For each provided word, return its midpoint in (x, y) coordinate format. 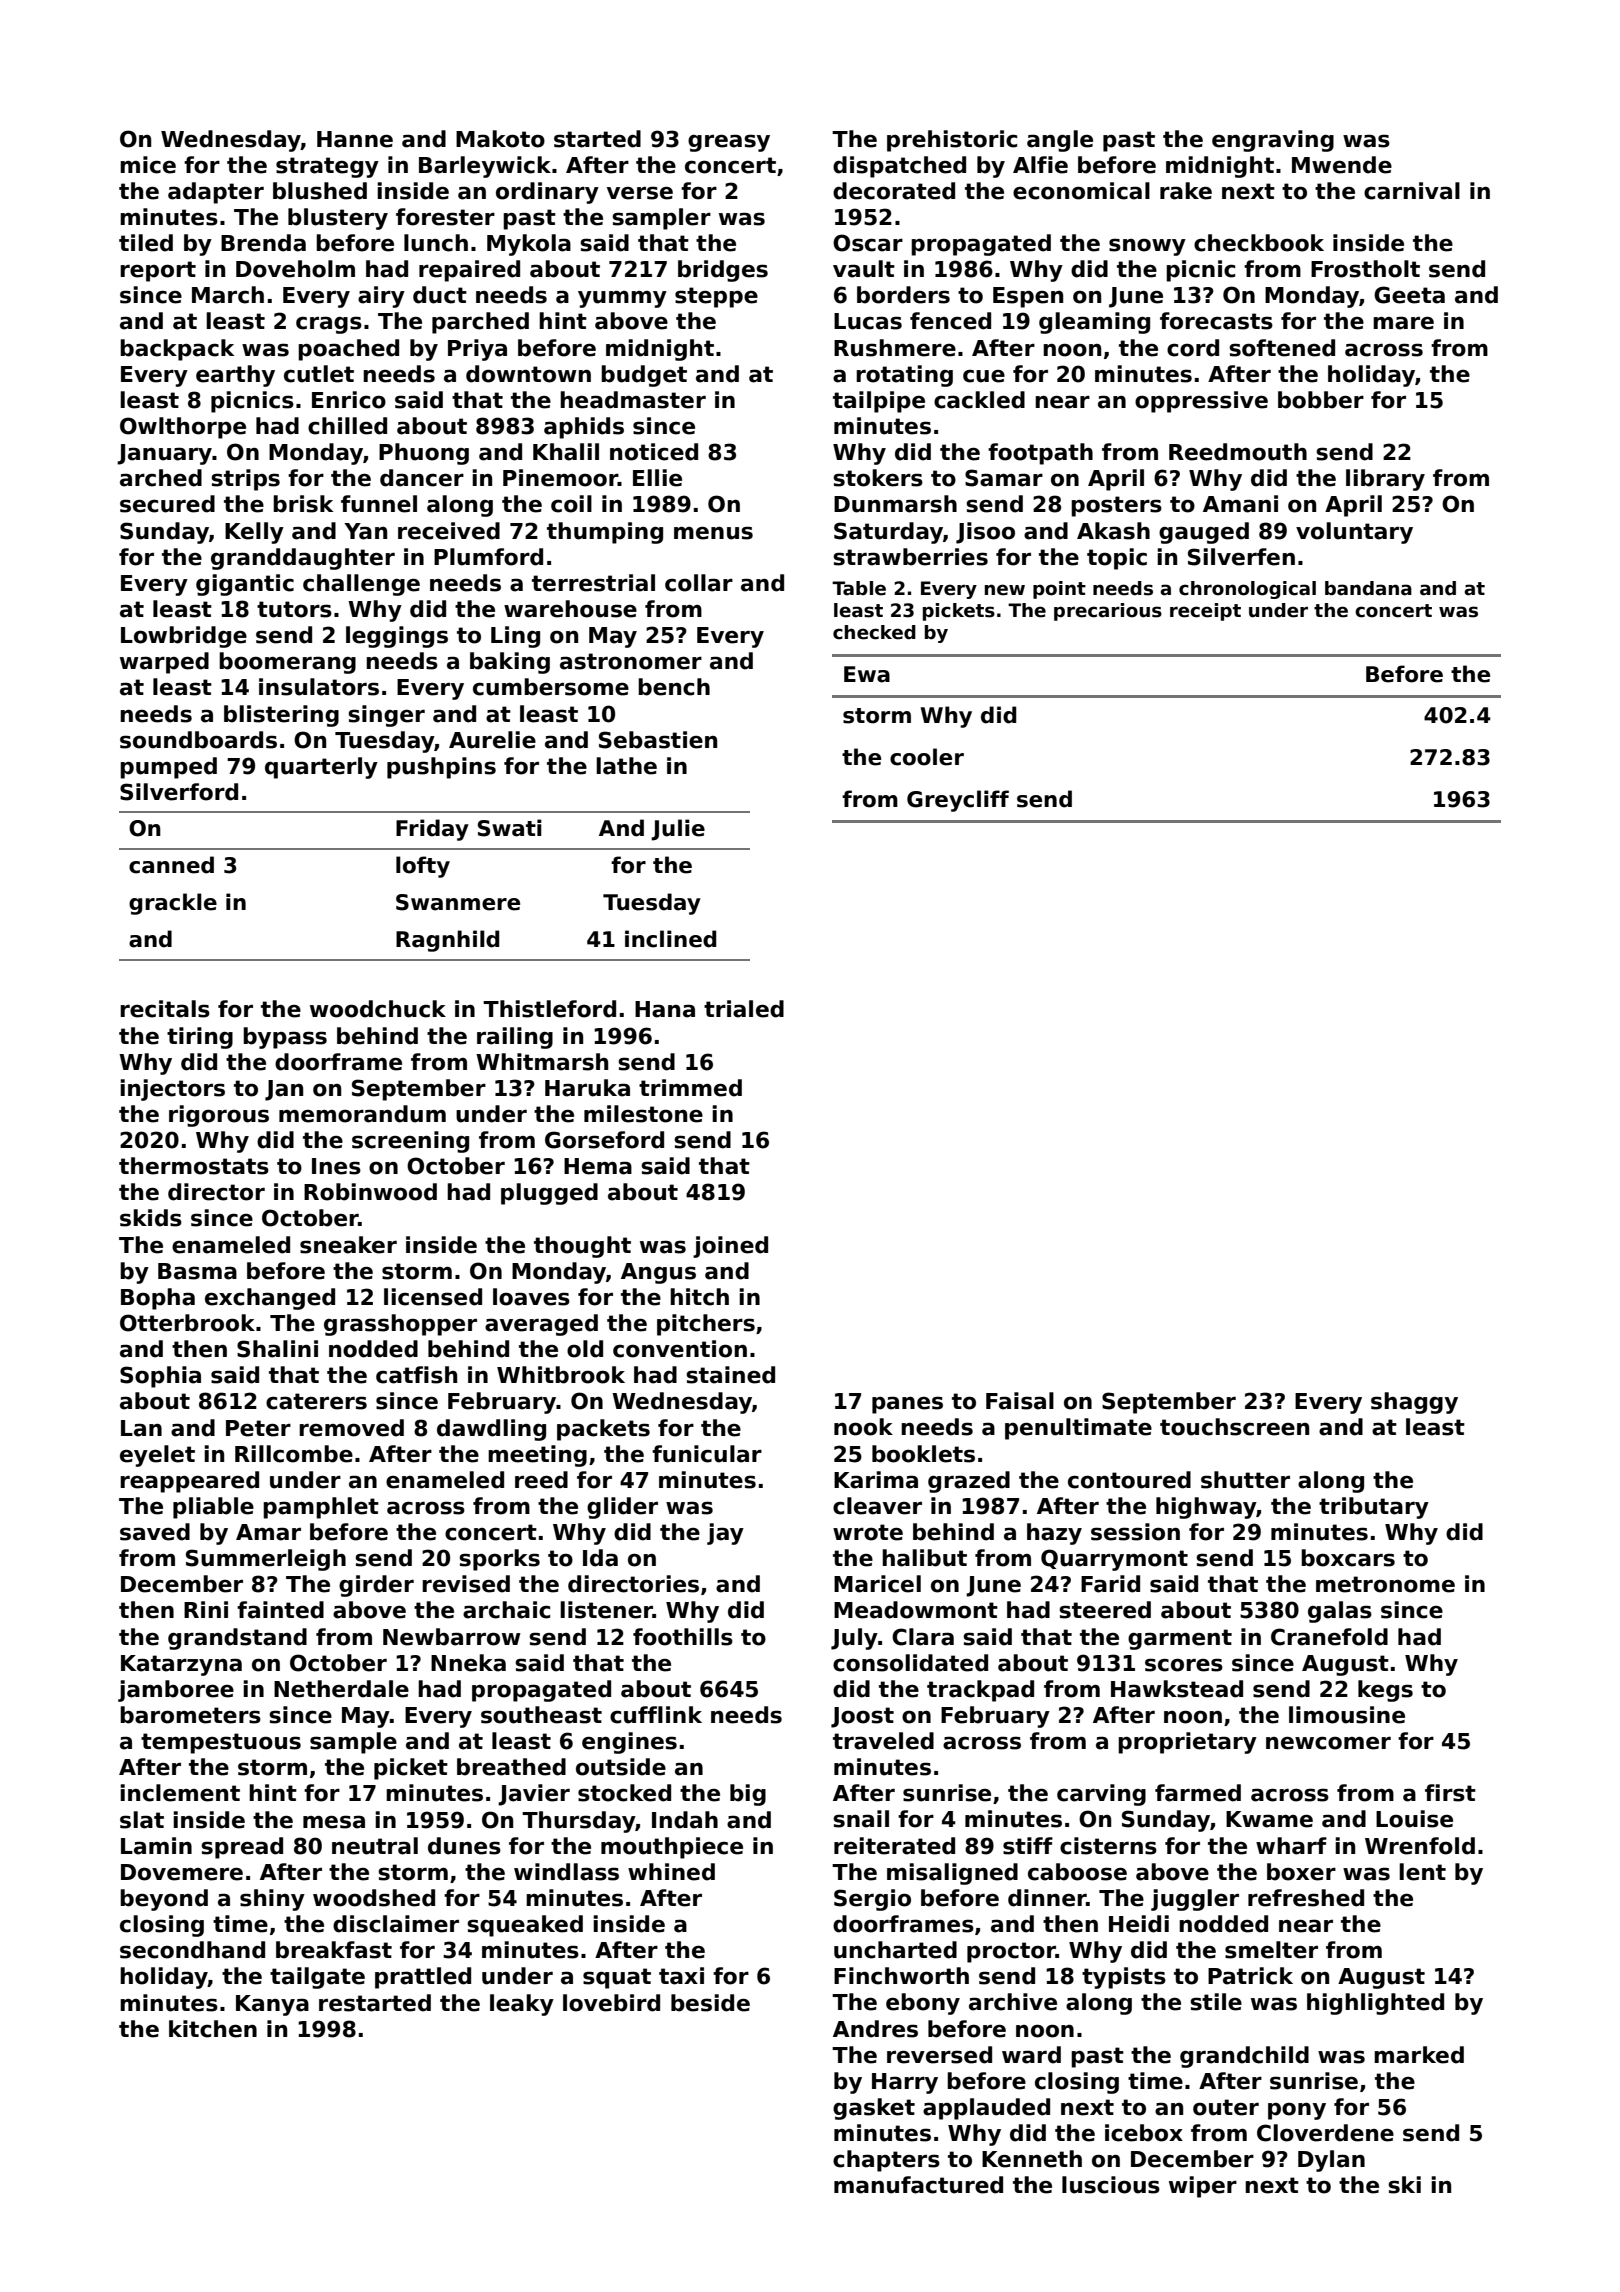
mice (148, 165)
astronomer (631, 661)
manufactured (918, 2185)
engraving (1273, 141)
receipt (1205, 612)
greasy (729, 143)
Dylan (1331, 2161)
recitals (165, 1009)
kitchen (213, 2029)
